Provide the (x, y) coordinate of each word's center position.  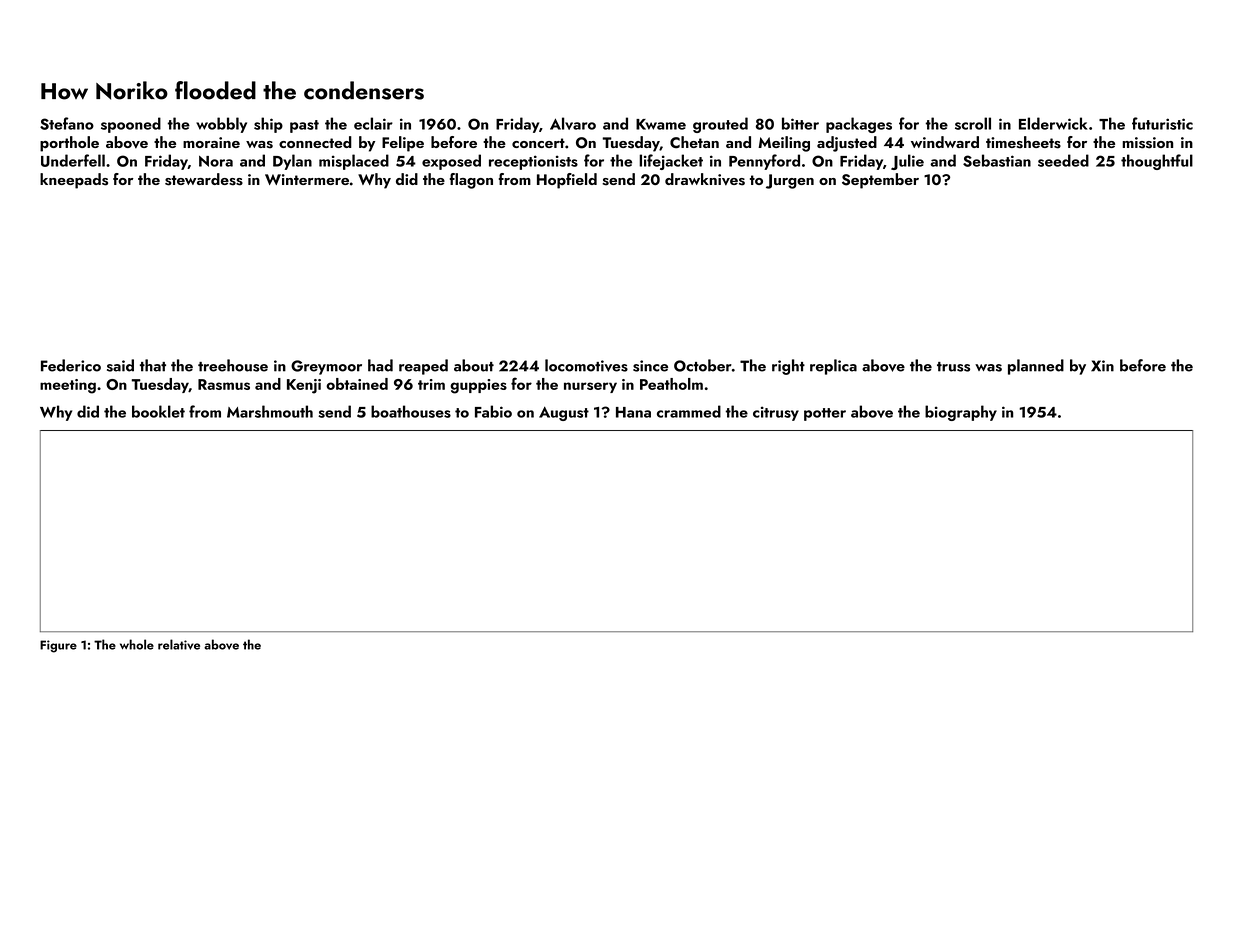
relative (179, 644)
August (564, 413)
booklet (158, 411)
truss (953, 367)
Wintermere (307, 179)
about (474, 365)
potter (825, 414)
